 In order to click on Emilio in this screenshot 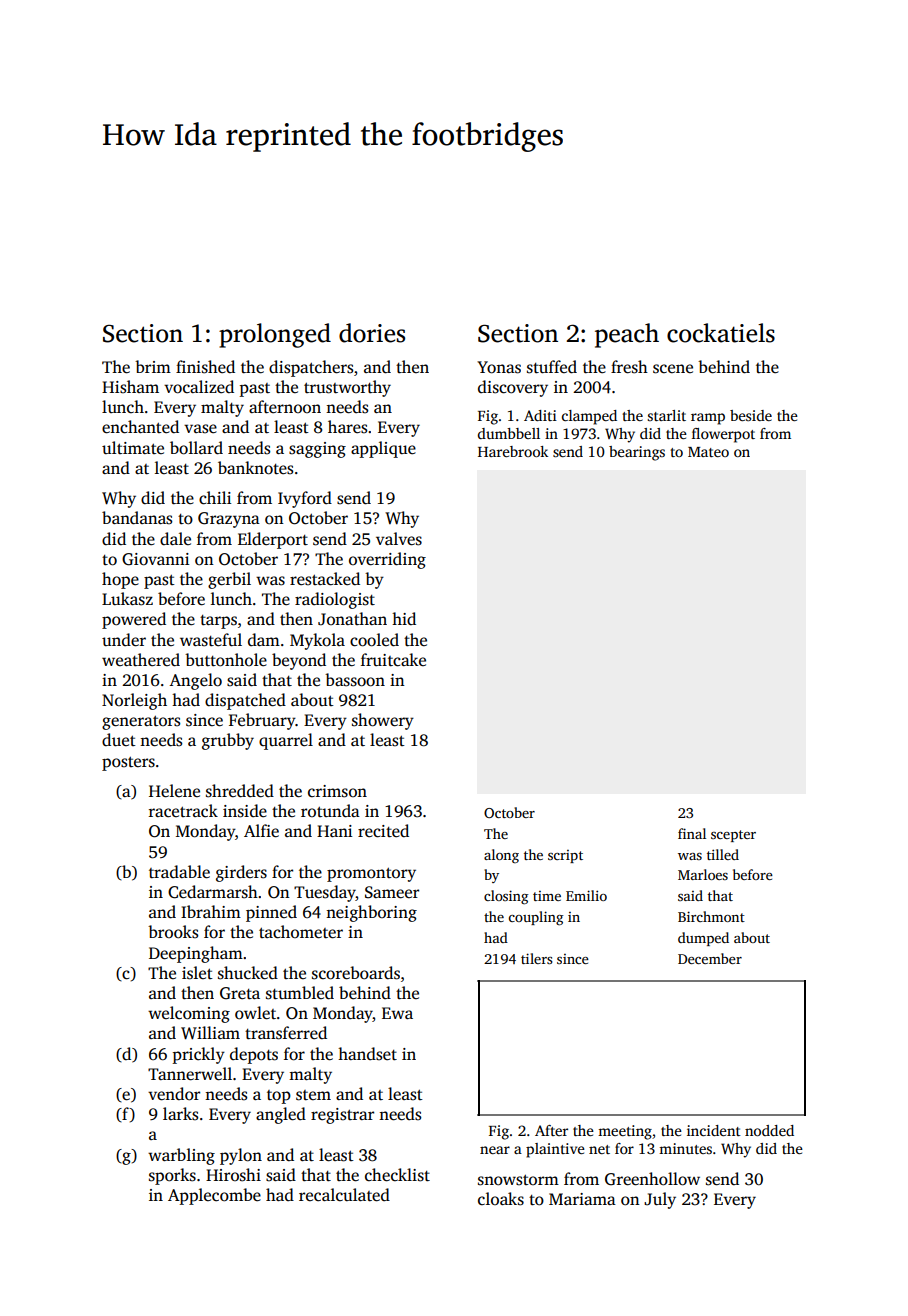, I will do `click(586, 895)`.
